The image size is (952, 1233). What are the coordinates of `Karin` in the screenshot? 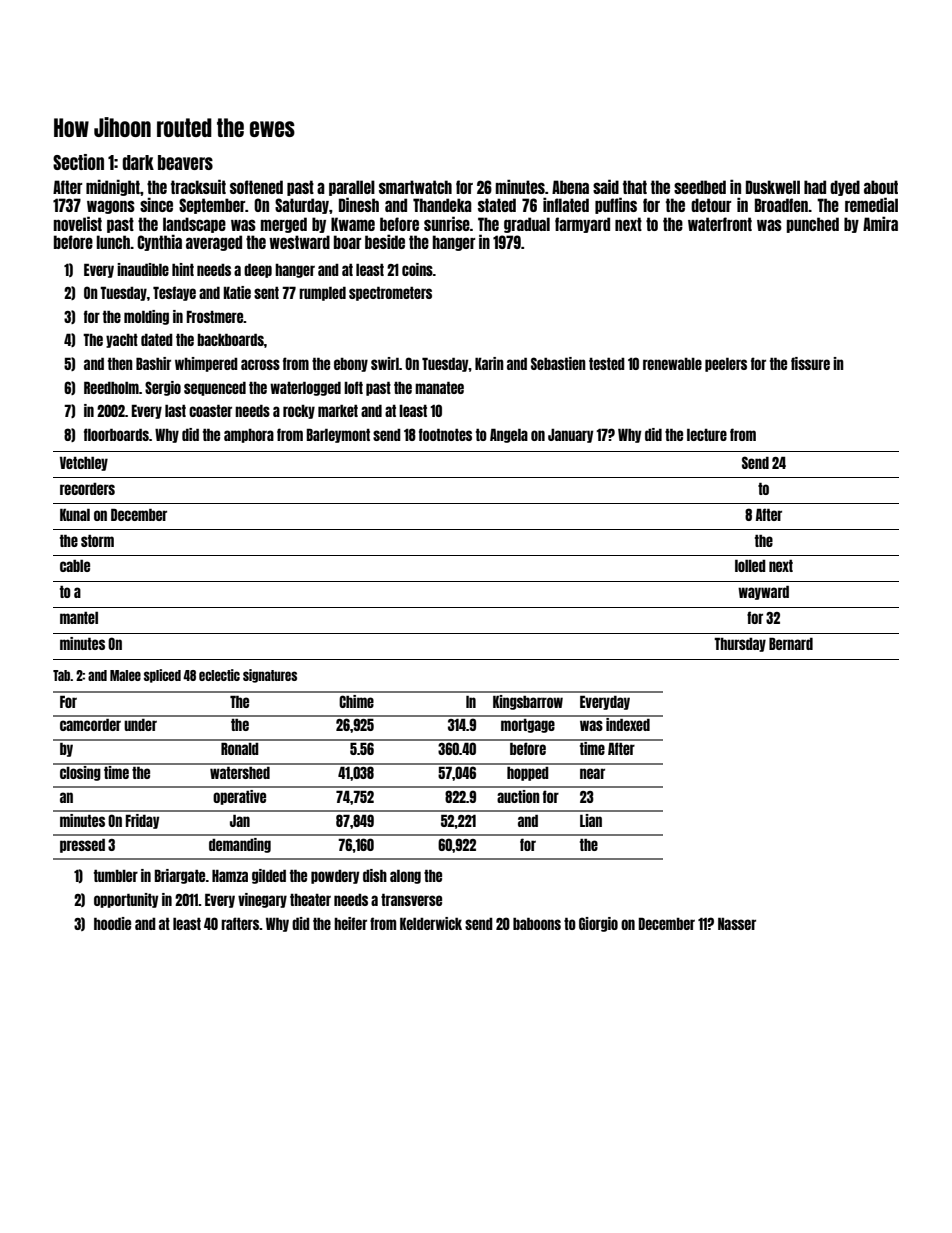 It's located at (489, 363).
